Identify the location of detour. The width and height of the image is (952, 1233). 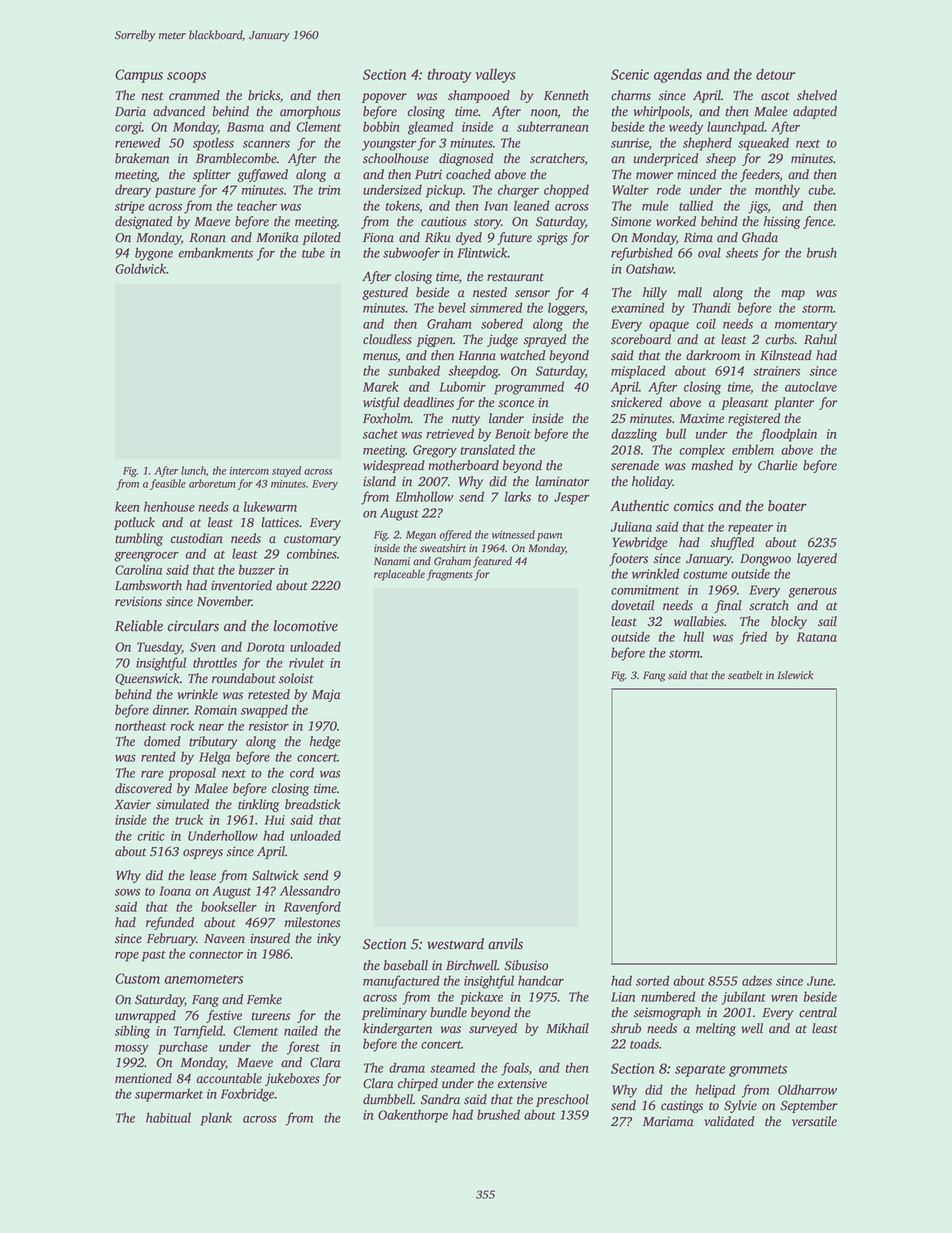
(775, 74).
